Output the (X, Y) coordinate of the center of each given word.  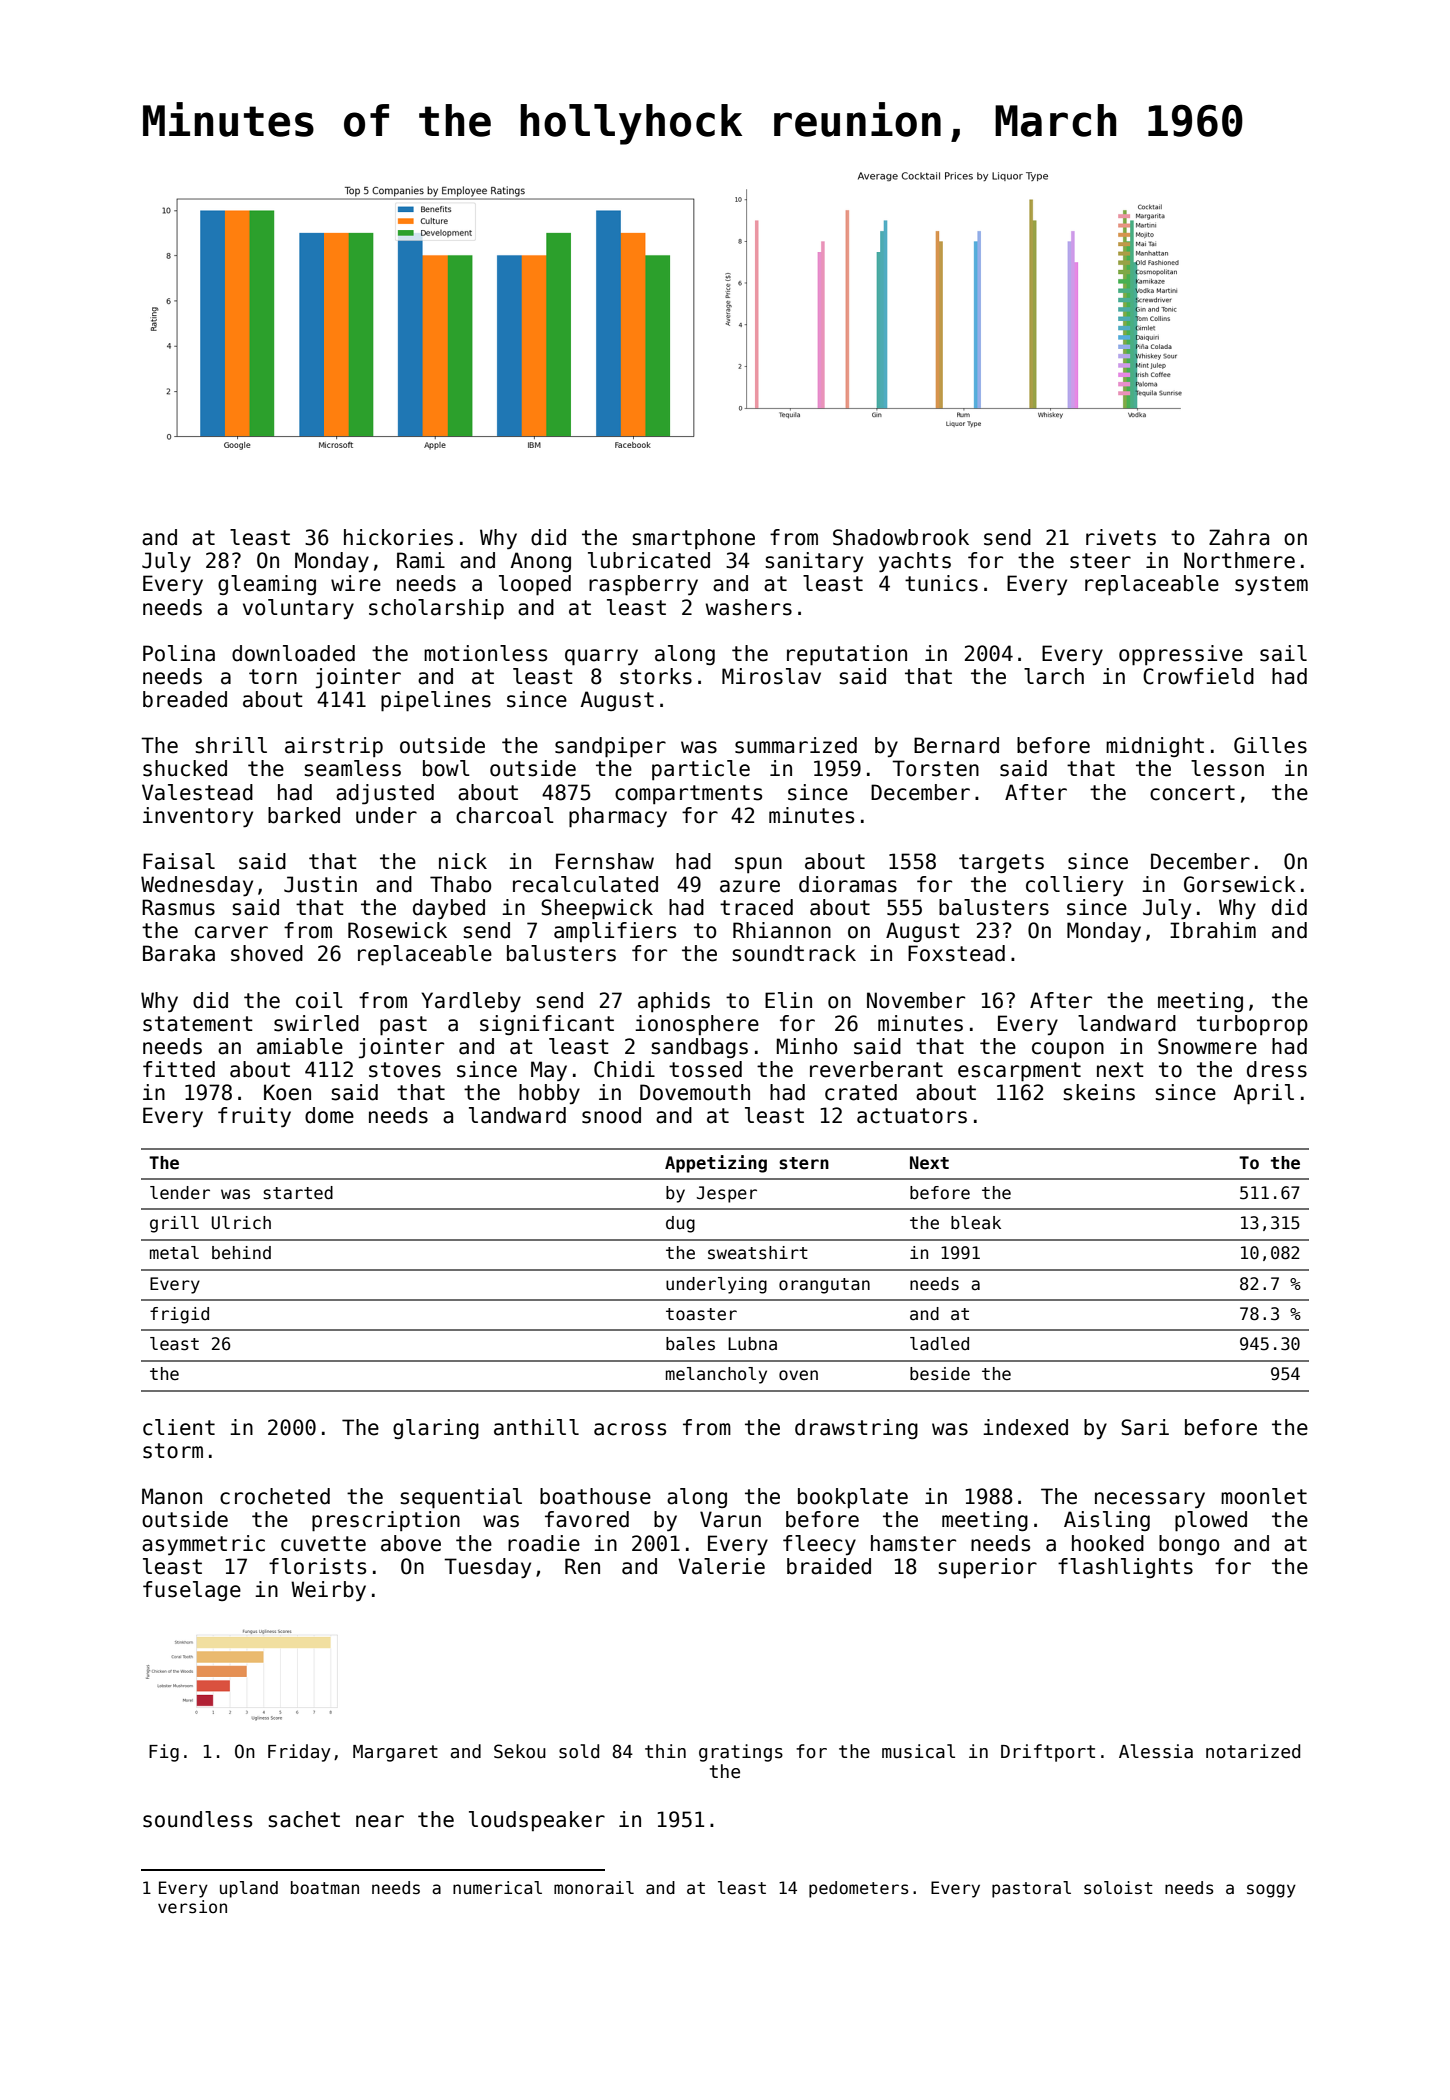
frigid (179, 1315)
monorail (594, 1888)
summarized (796, 745)
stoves (405, 1070)
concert (1192, 793)
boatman (325, 1888)
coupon (1068, 1050)
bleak (976, 1223)
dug (680, 1224)
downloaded (293, 653)
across (630, 1429)
